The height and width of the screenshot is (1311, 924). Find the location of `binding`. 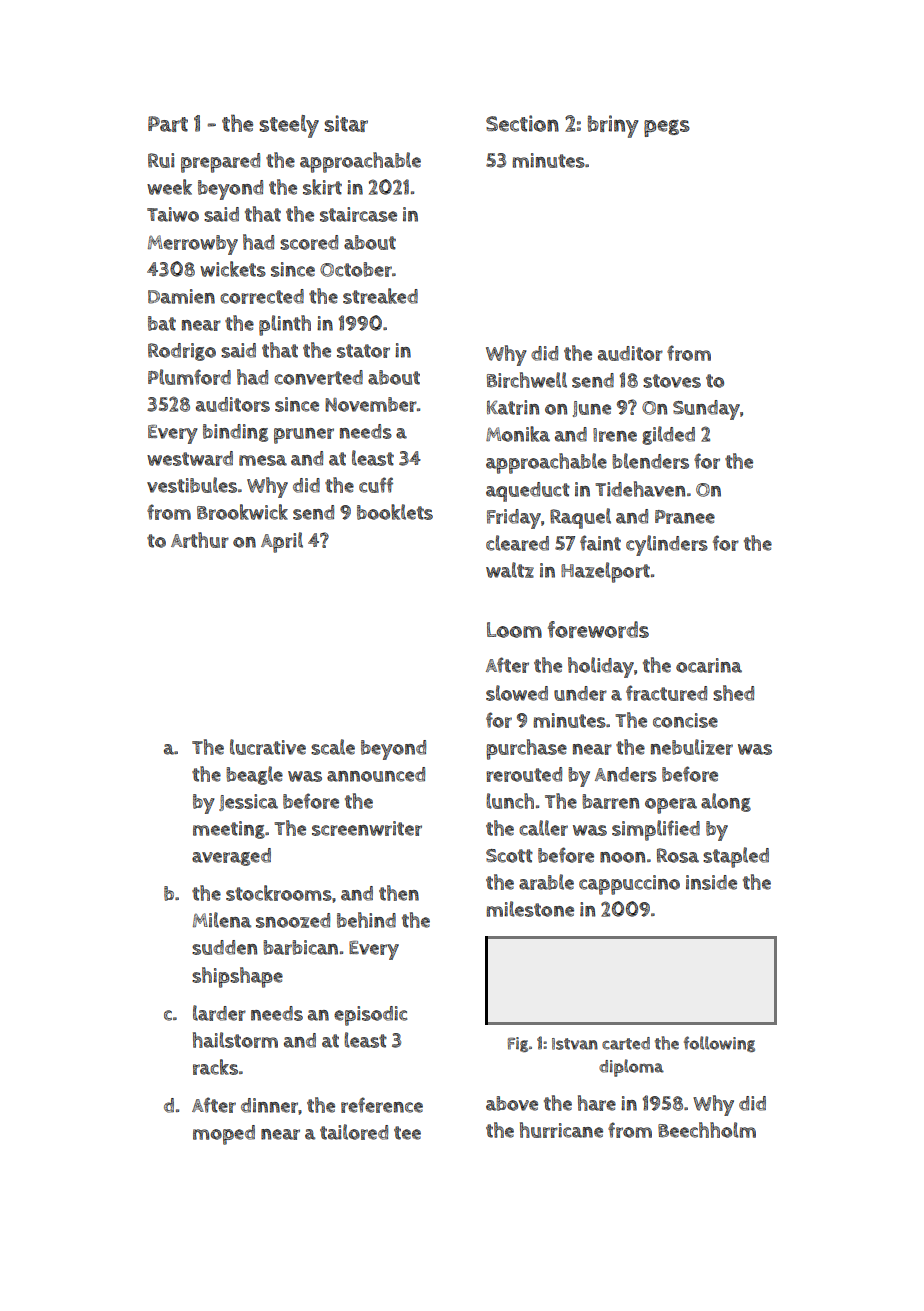

binding is located at coordinates (235, 433).
